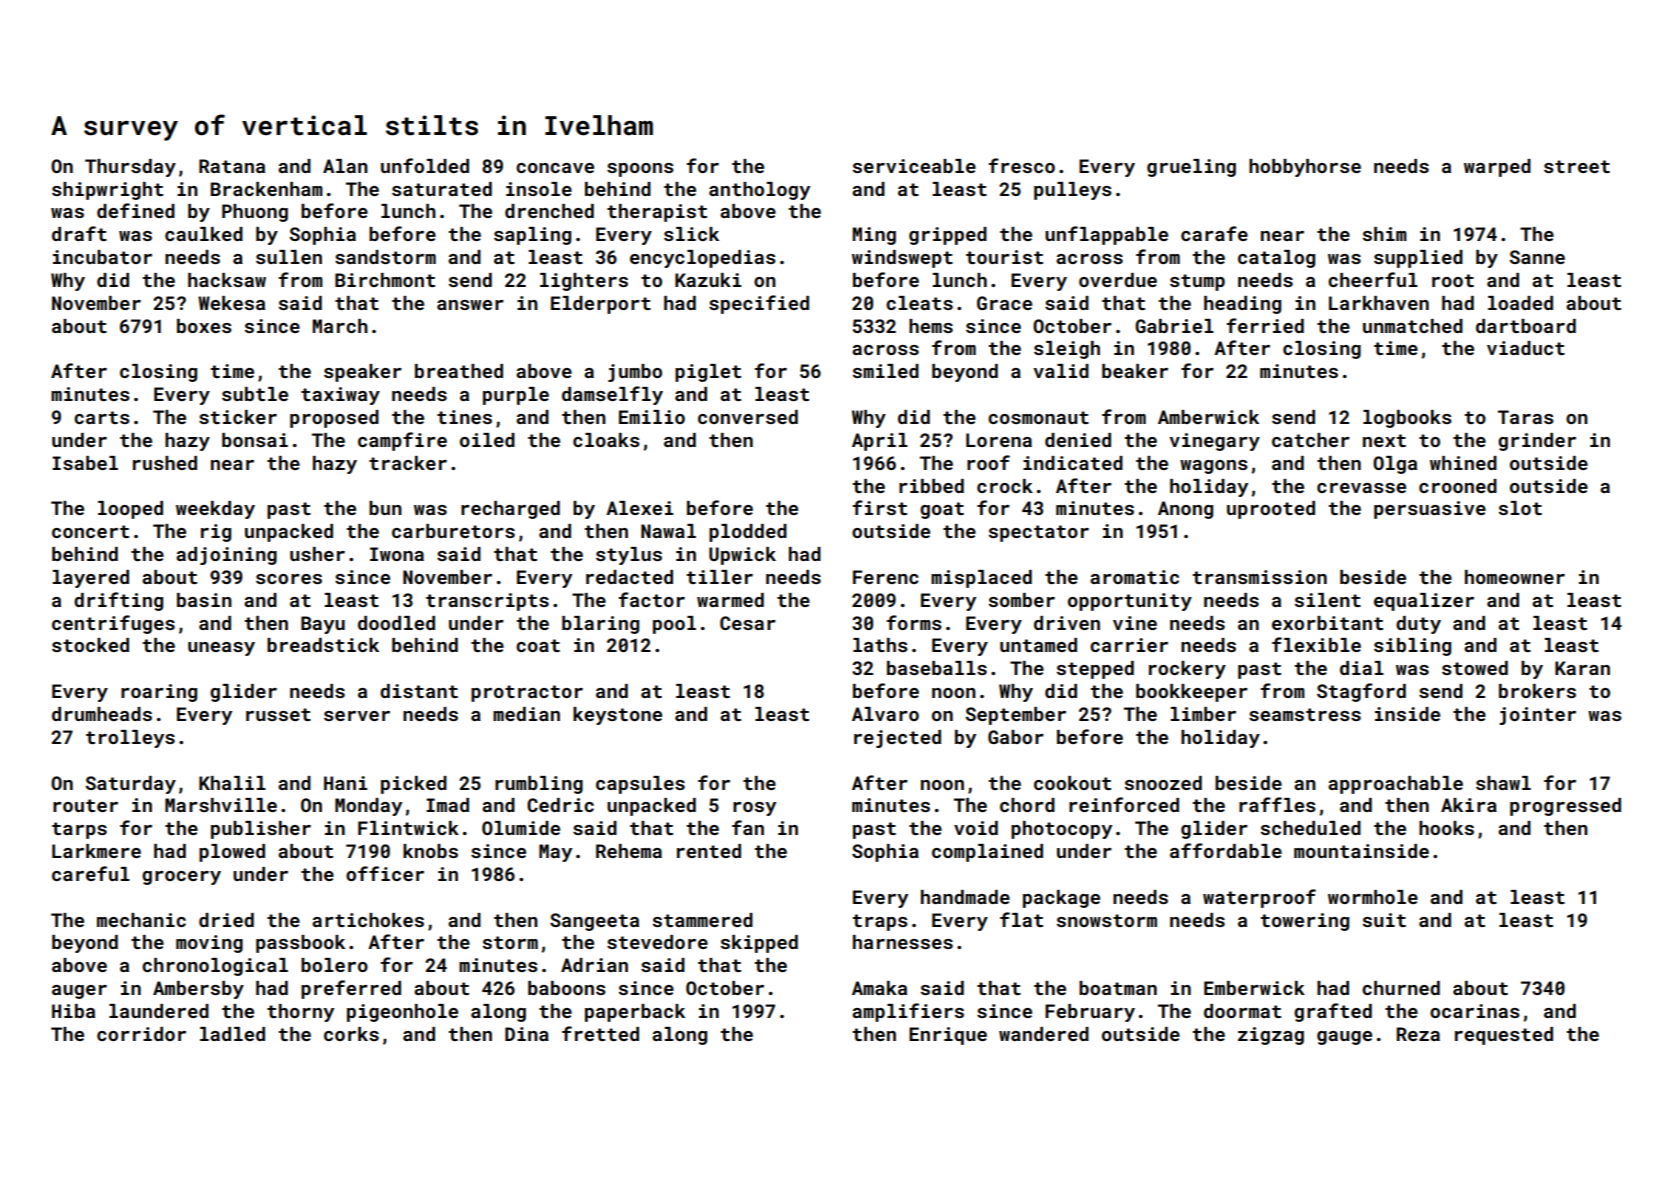 This page has width=1674, height=1183. I want to click on ladled, so click(232, 1034).
